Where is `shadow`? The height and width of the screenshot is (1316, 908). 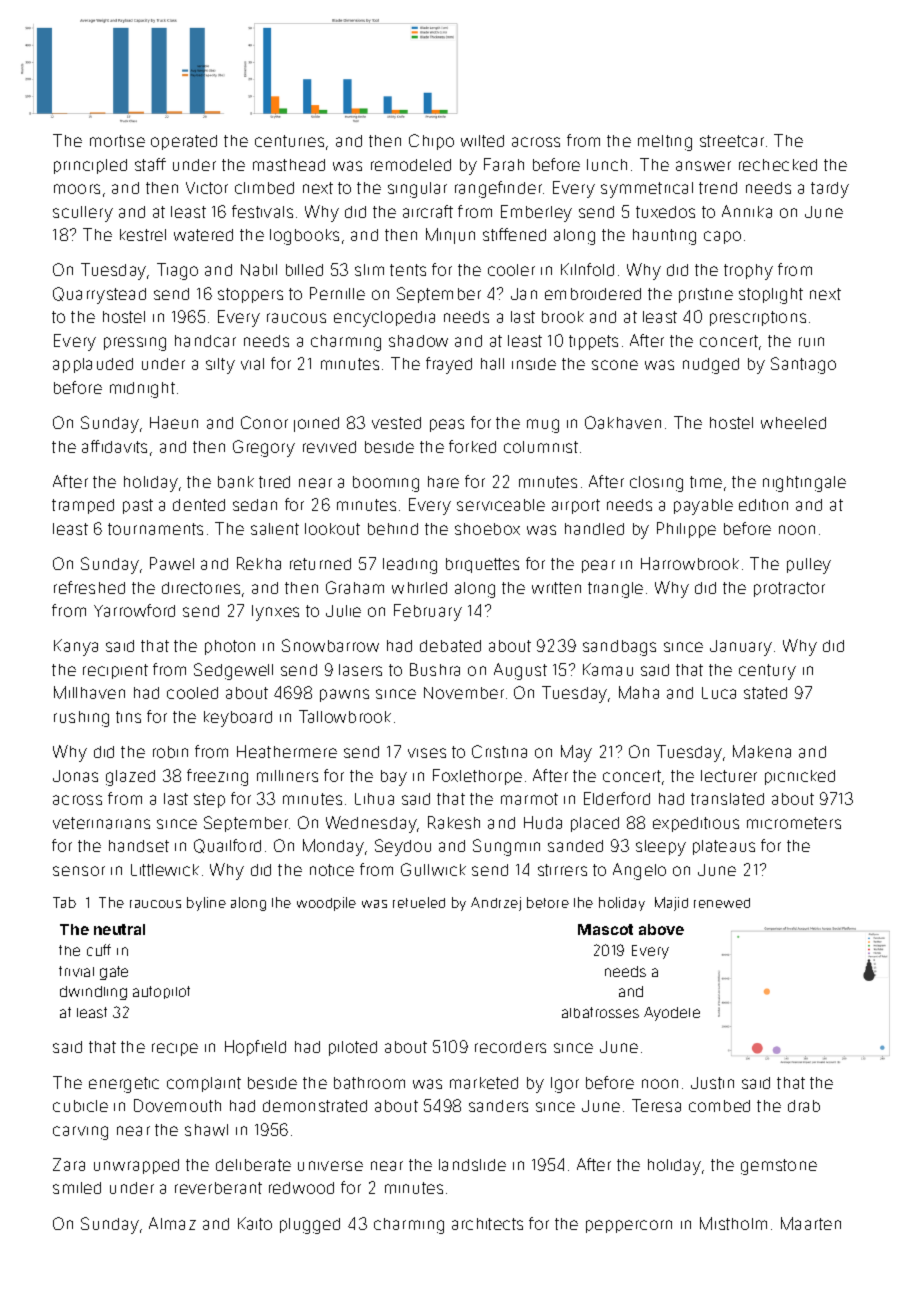 shadow is located at coordinates (418, 341).
